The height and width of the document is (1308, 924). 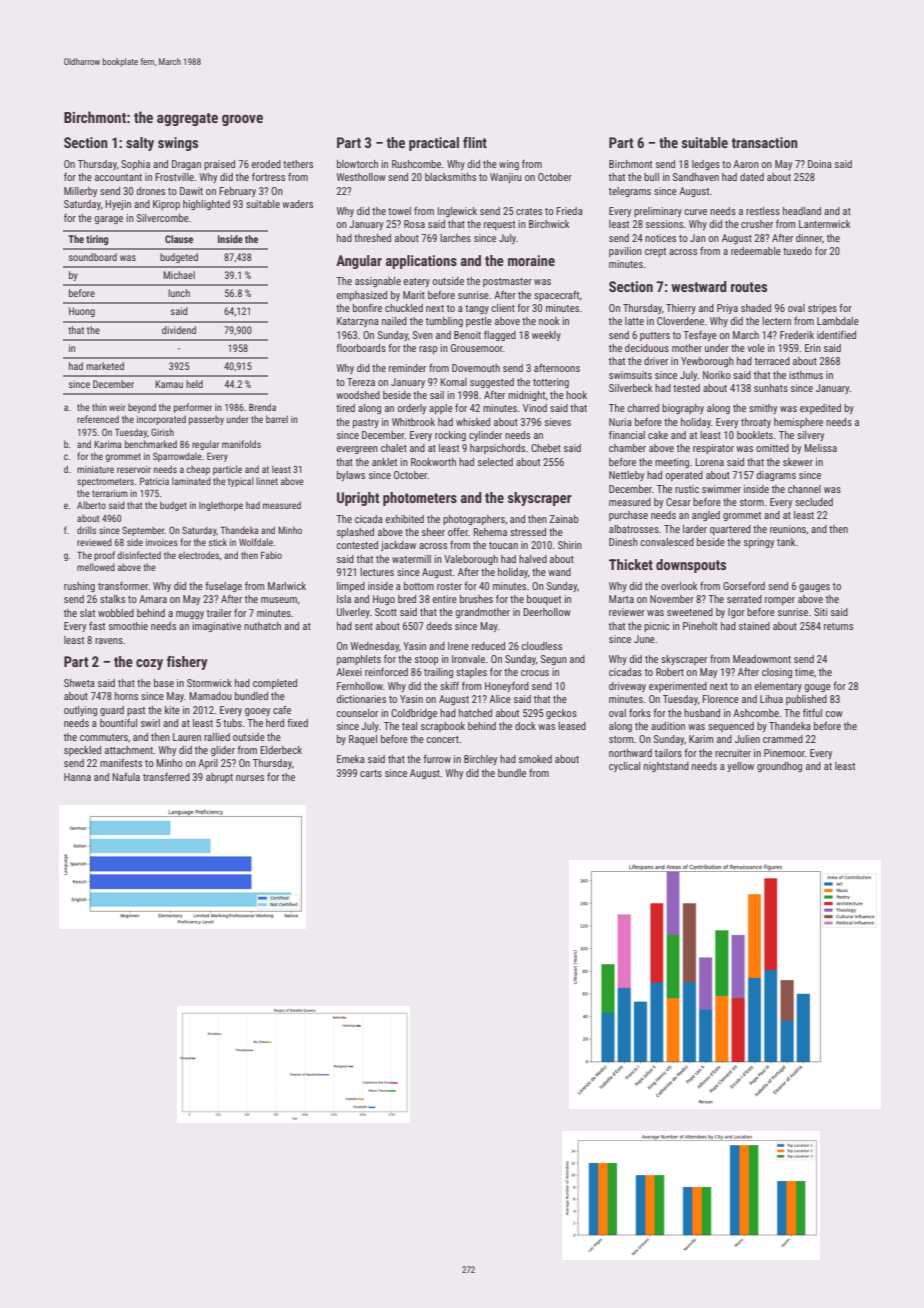 What do you see at coordinates (475, 142) in the document?
I see `flint` at bounding box center [475, 142].
